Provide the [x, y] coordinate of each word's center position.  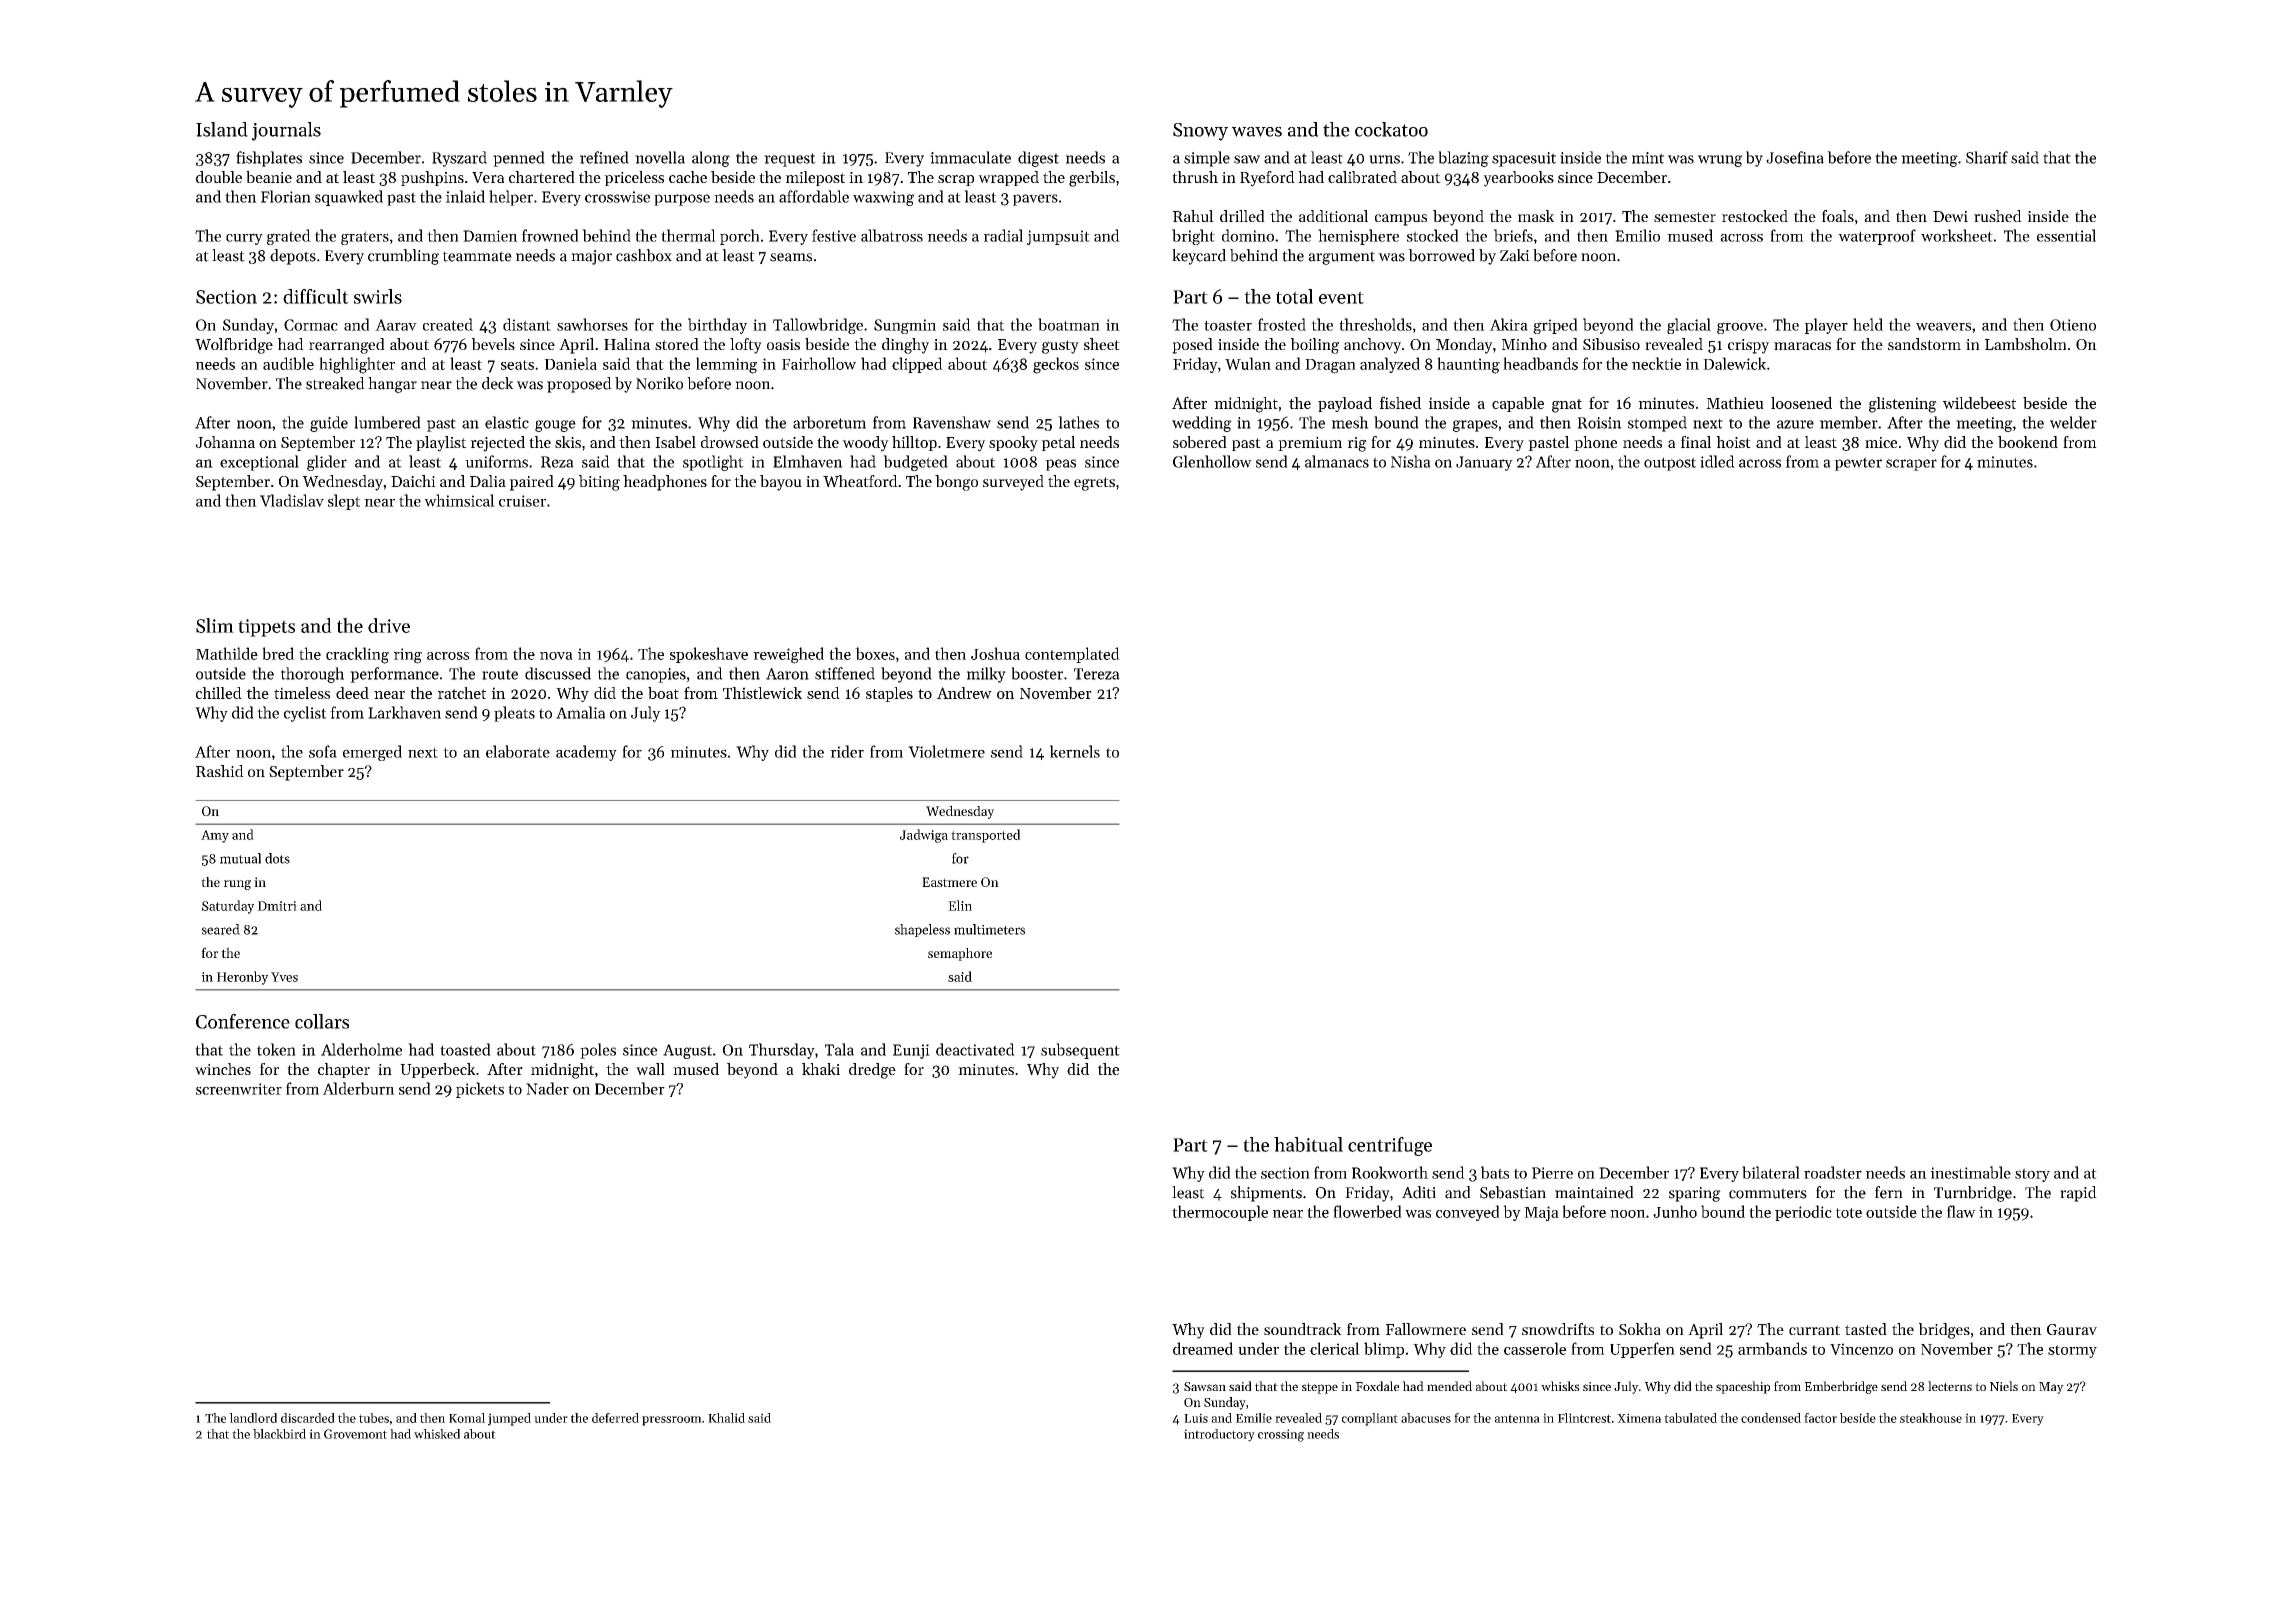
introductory [1219, 1435]
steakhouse [1931, 1418]
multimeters [989, 929]
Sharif [1987, 157]
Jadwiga [924, 836]
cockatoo [1391, 129]
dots [277, 858]
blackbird [279, 1434]
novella [660, 157]
